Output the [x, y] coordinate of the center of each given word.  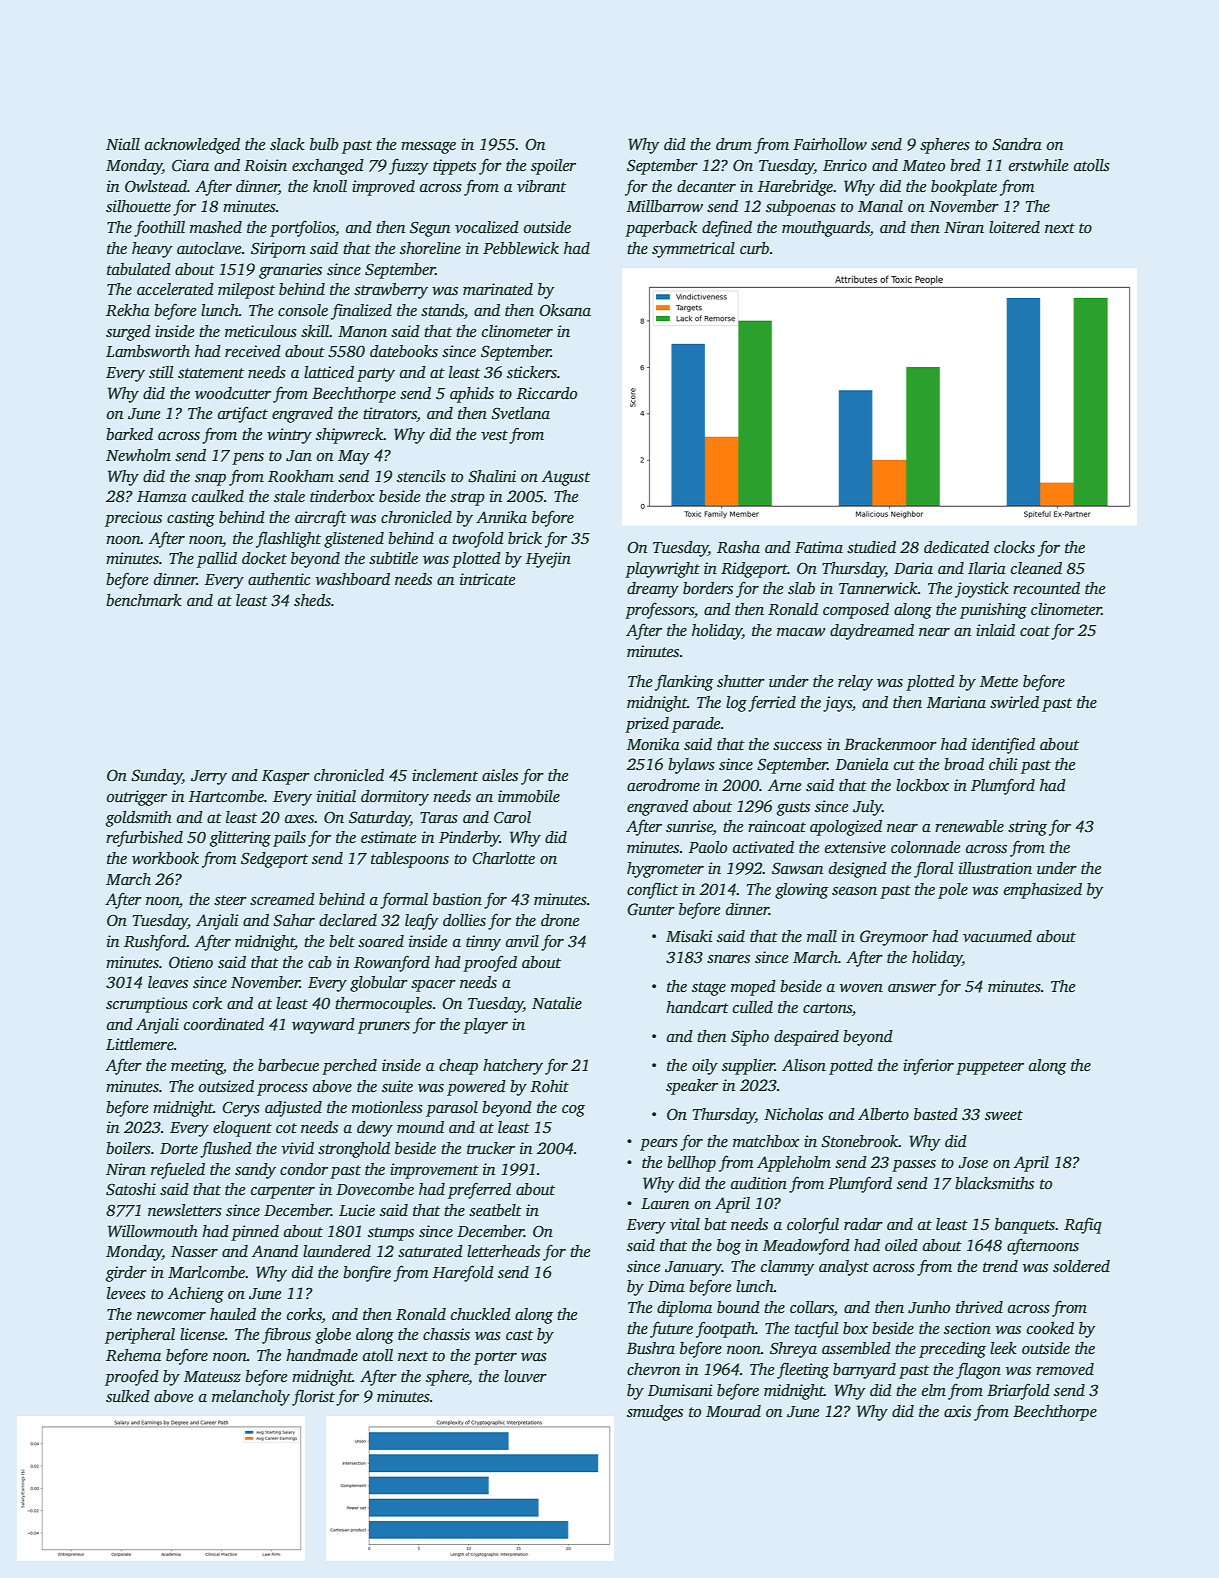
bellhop [691, 1164]
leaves [168, 982]
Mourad [733, 1411]
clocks [1014, 547]
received [253, 351]
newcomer [171, 1316]
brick [525, 538]
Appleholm [794, 1164]
